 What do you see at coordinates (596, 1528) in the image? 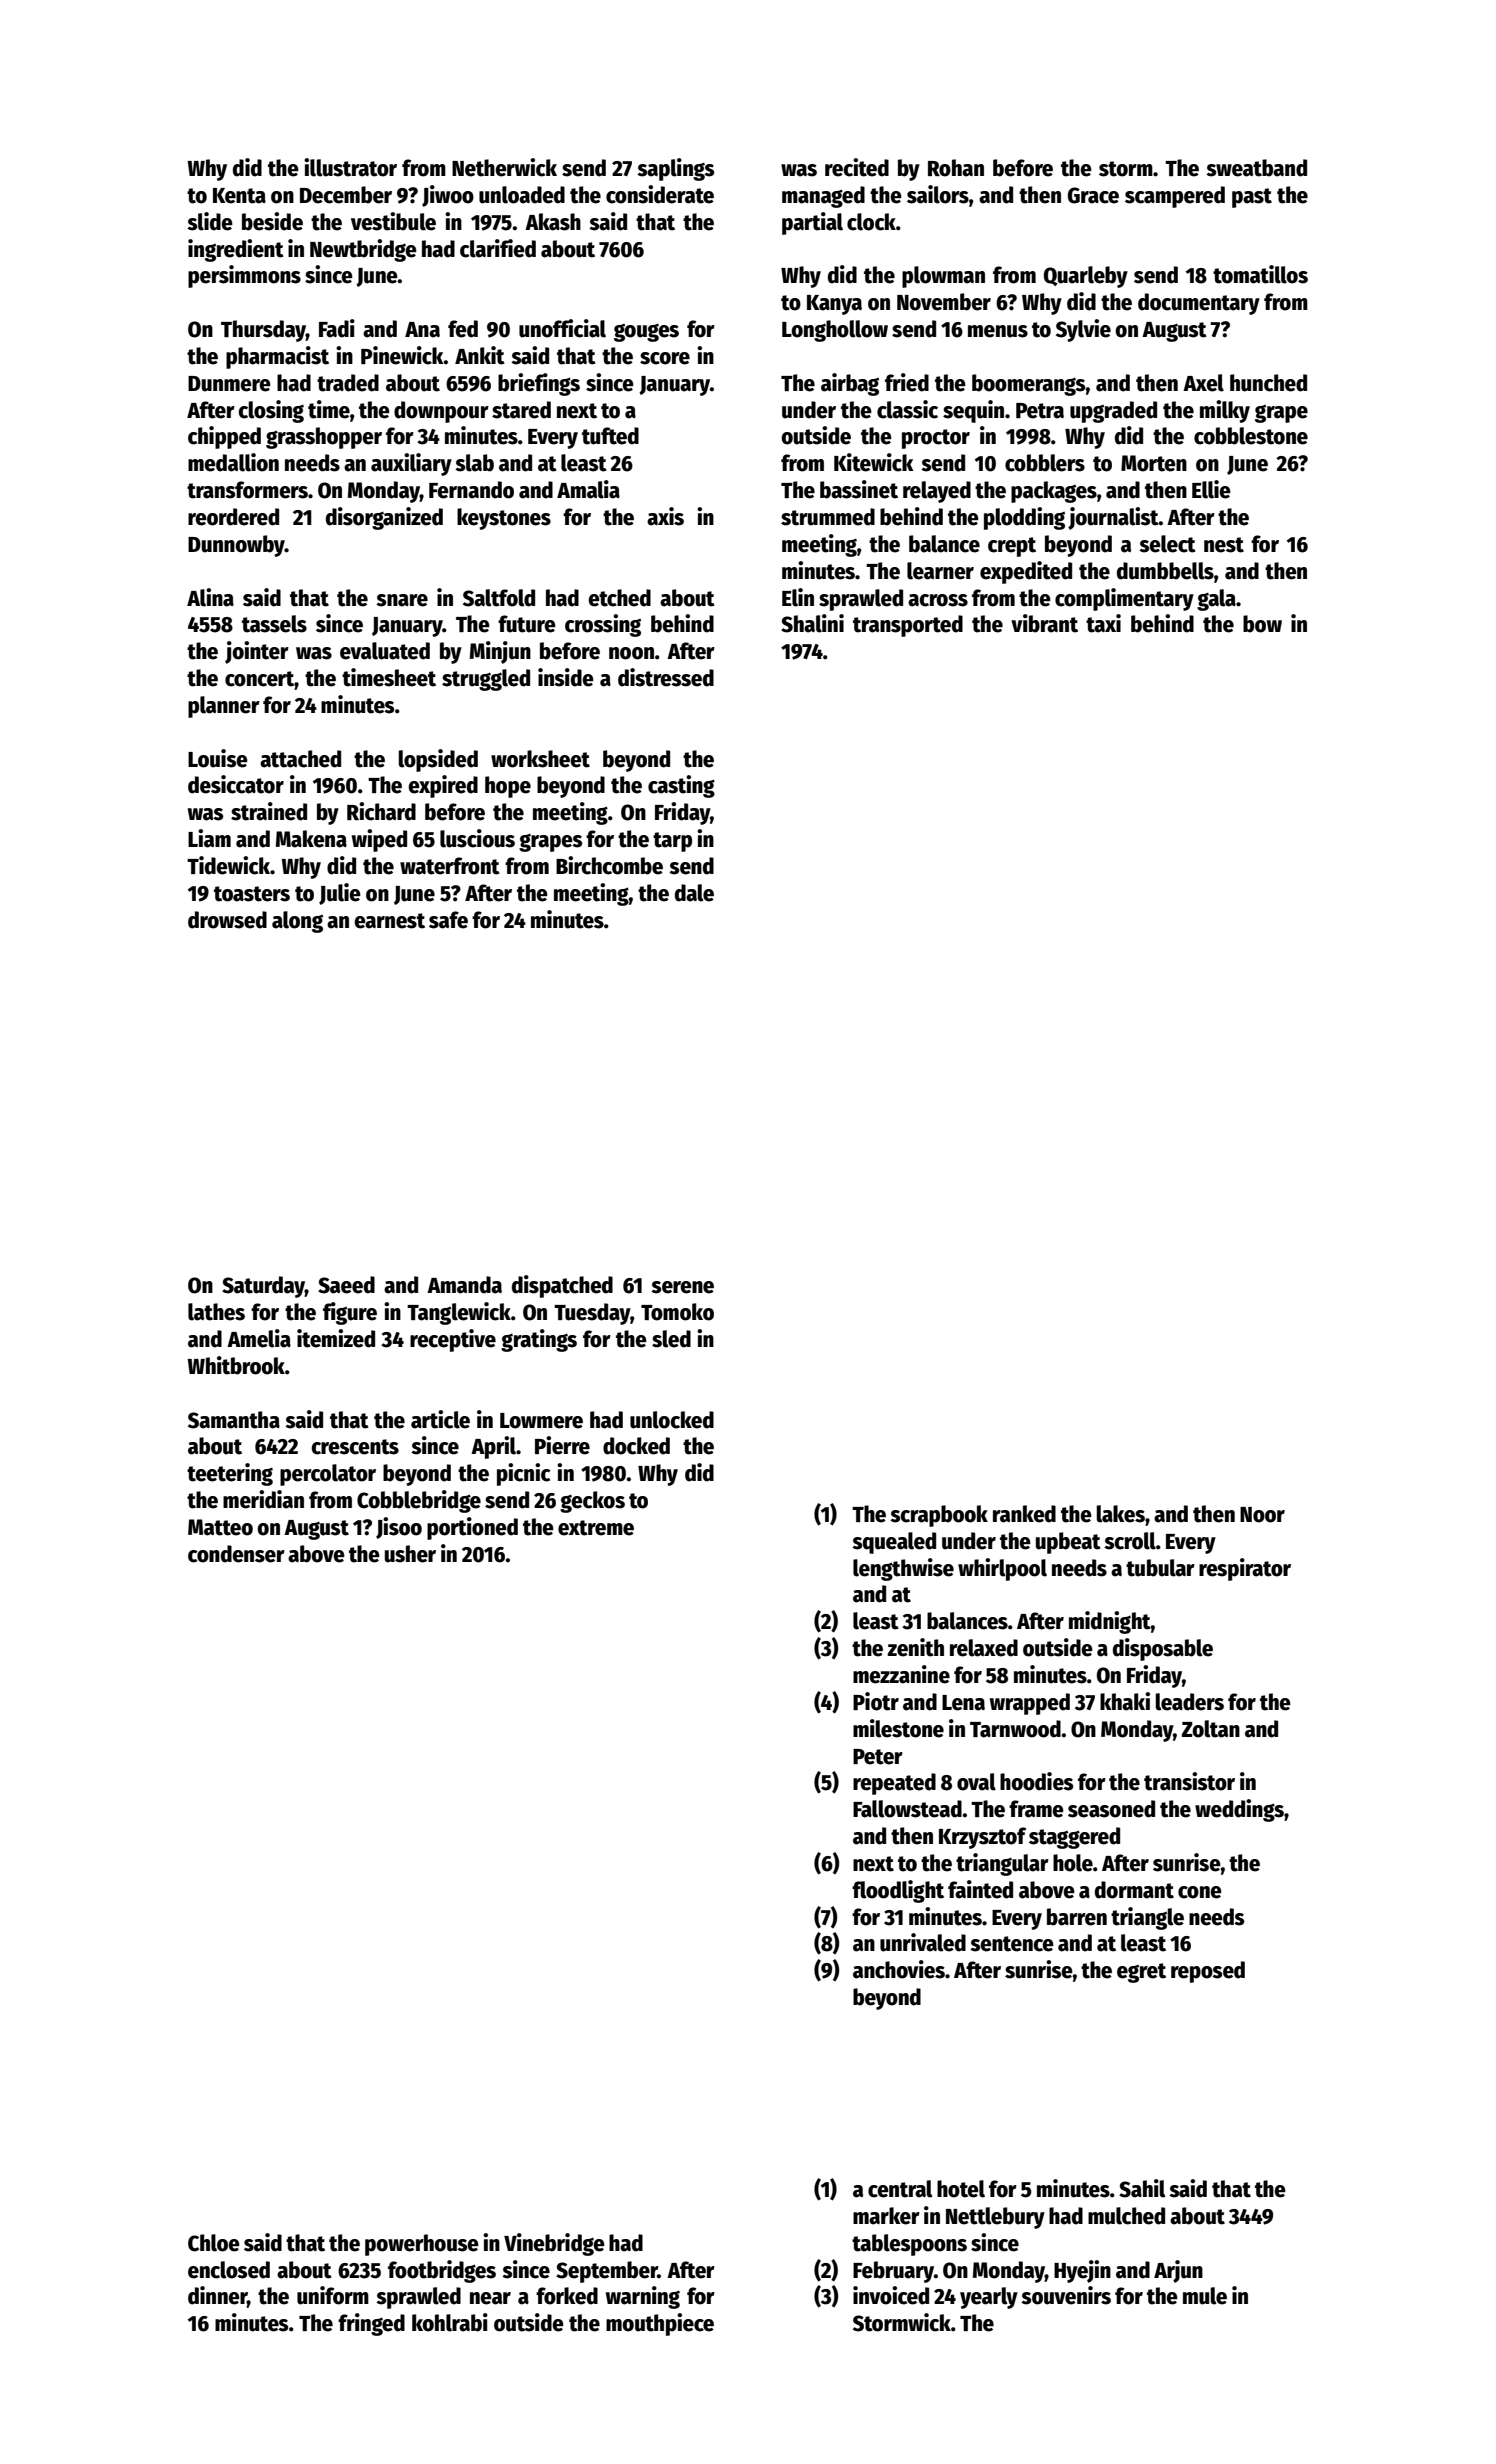
I see `extreme` at bounding box center [596, 1528].
